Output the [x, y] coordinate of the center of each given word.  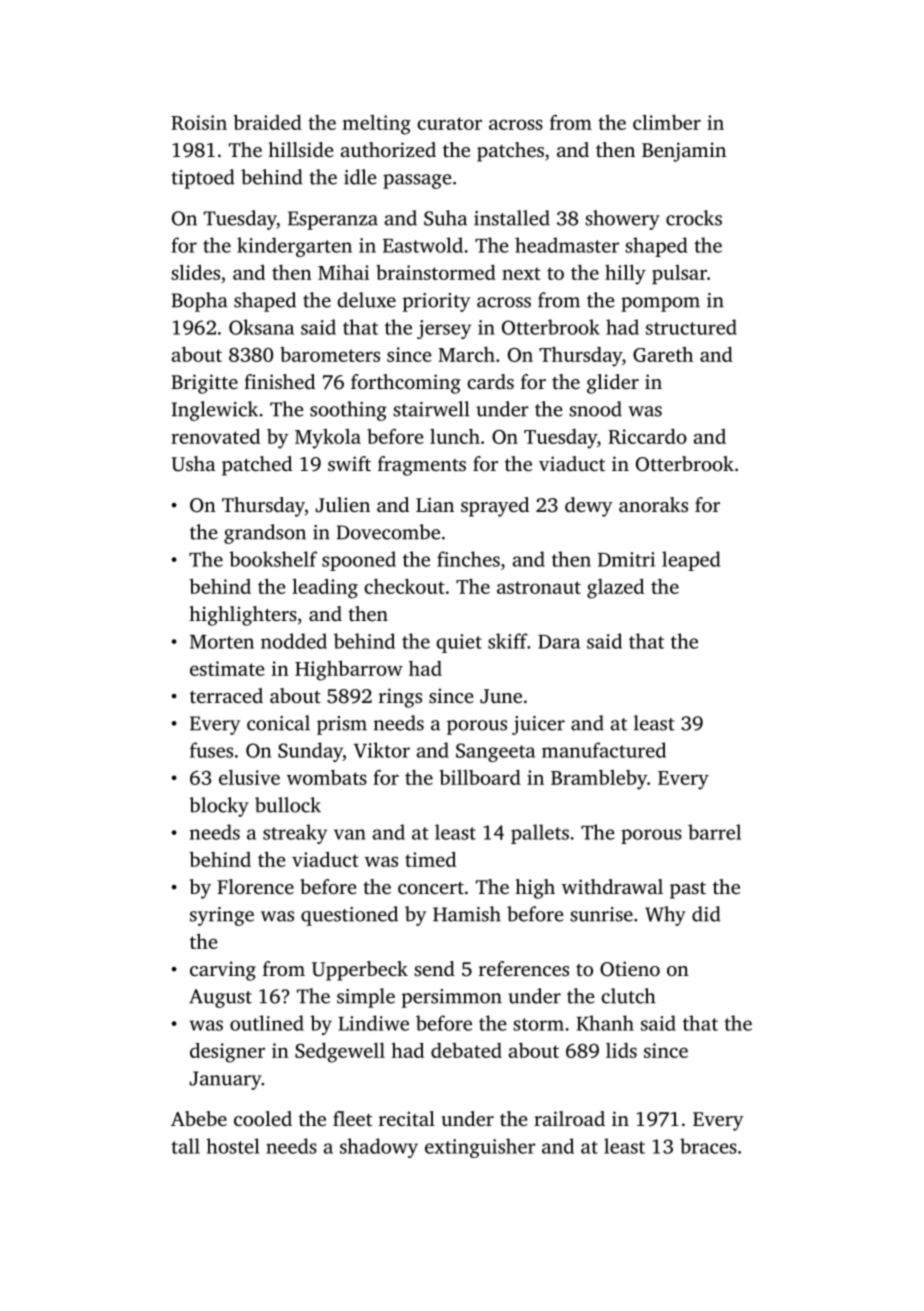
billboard [480, 777]
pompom [660, 304]
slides [195, 272]
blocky [219, 807]
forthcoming [406, 384]
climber [667, 122]
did [706, 914]
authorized [388, 149]
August [220, 998]
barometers [330, 354]
